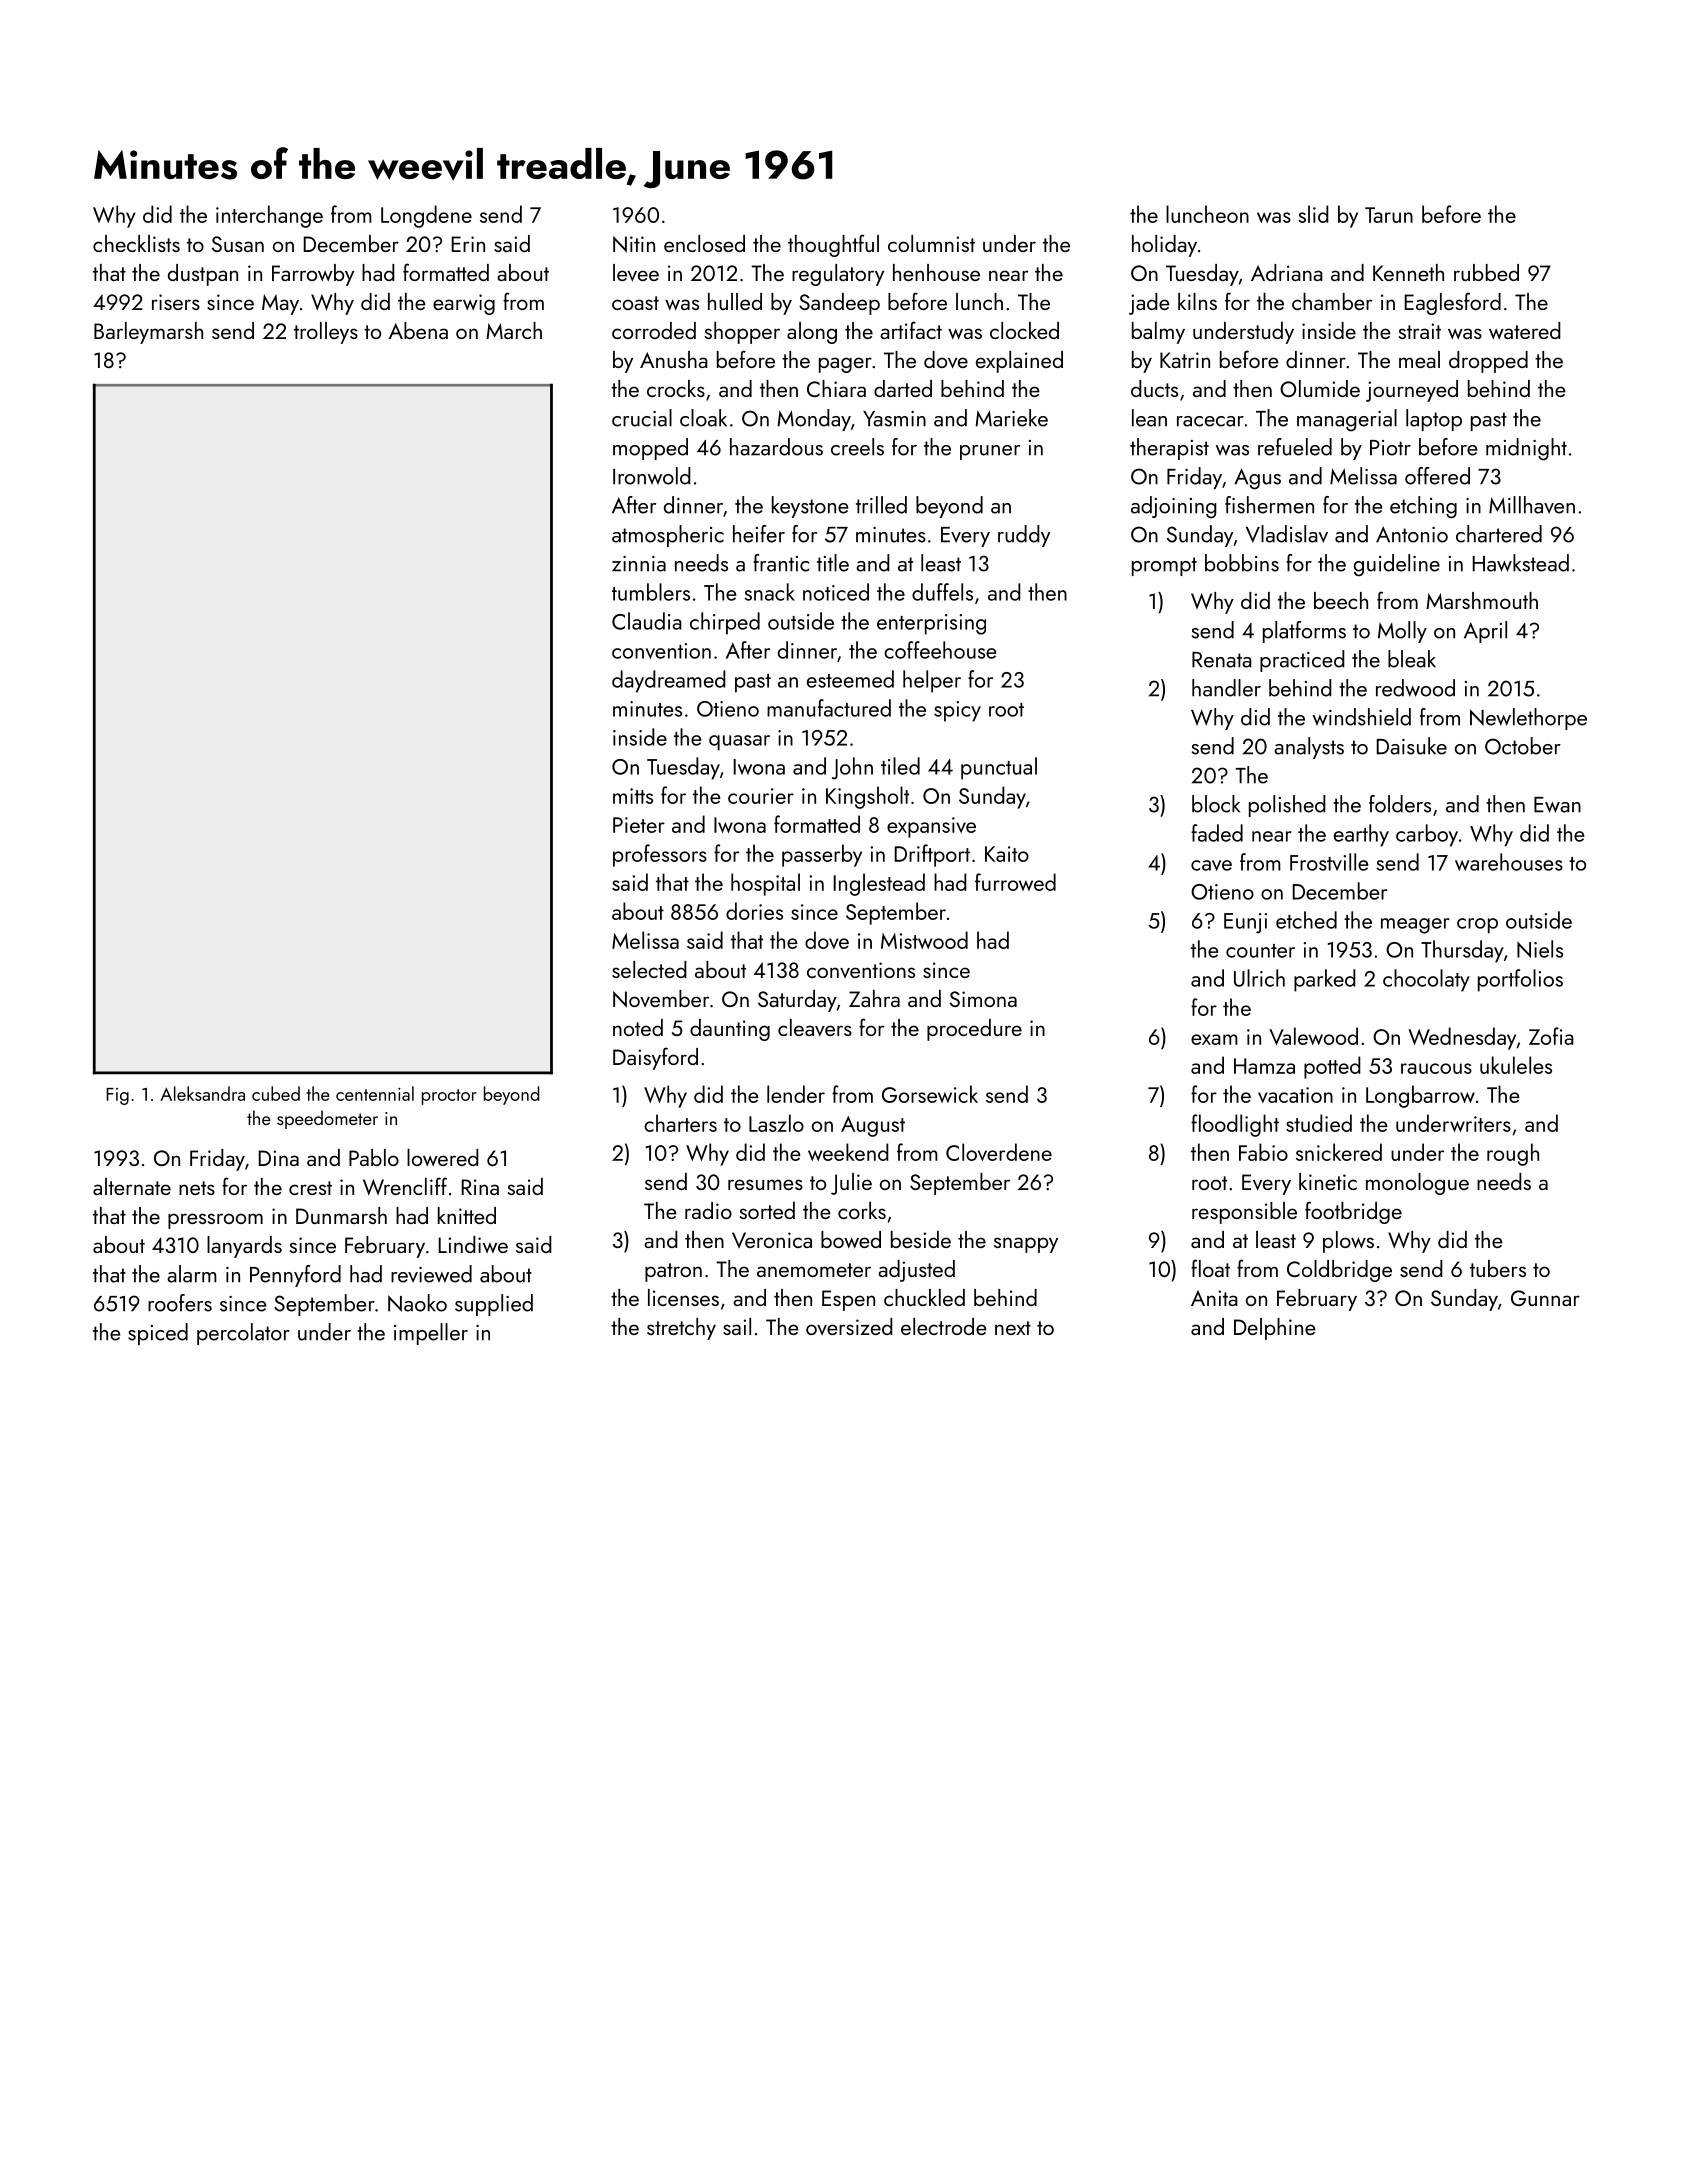  I want to click on corroded, so click(654, 330).
